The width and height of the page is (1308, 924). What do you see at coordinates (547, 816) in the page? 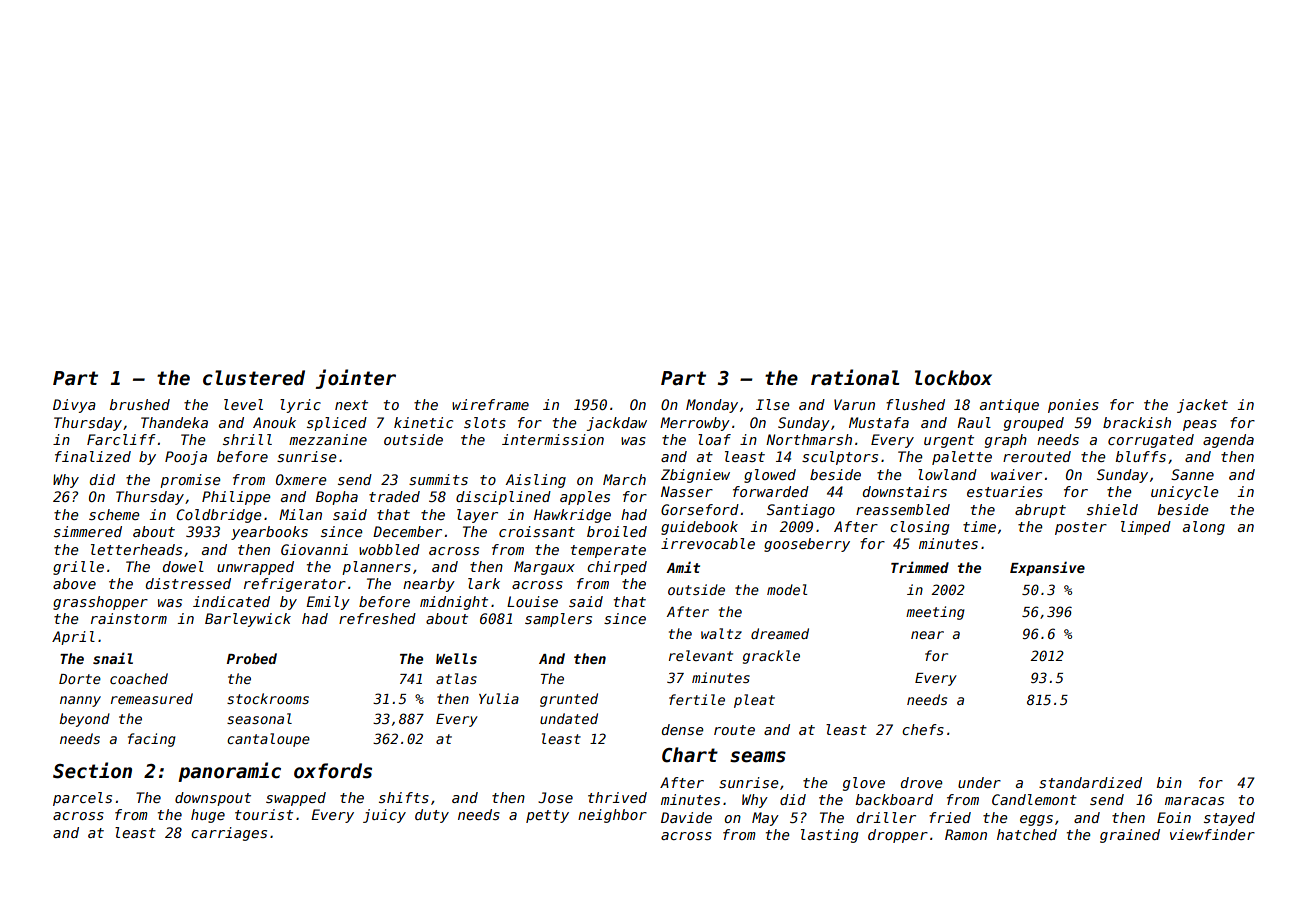
I see `petty` at bounding box center [547, 816].
